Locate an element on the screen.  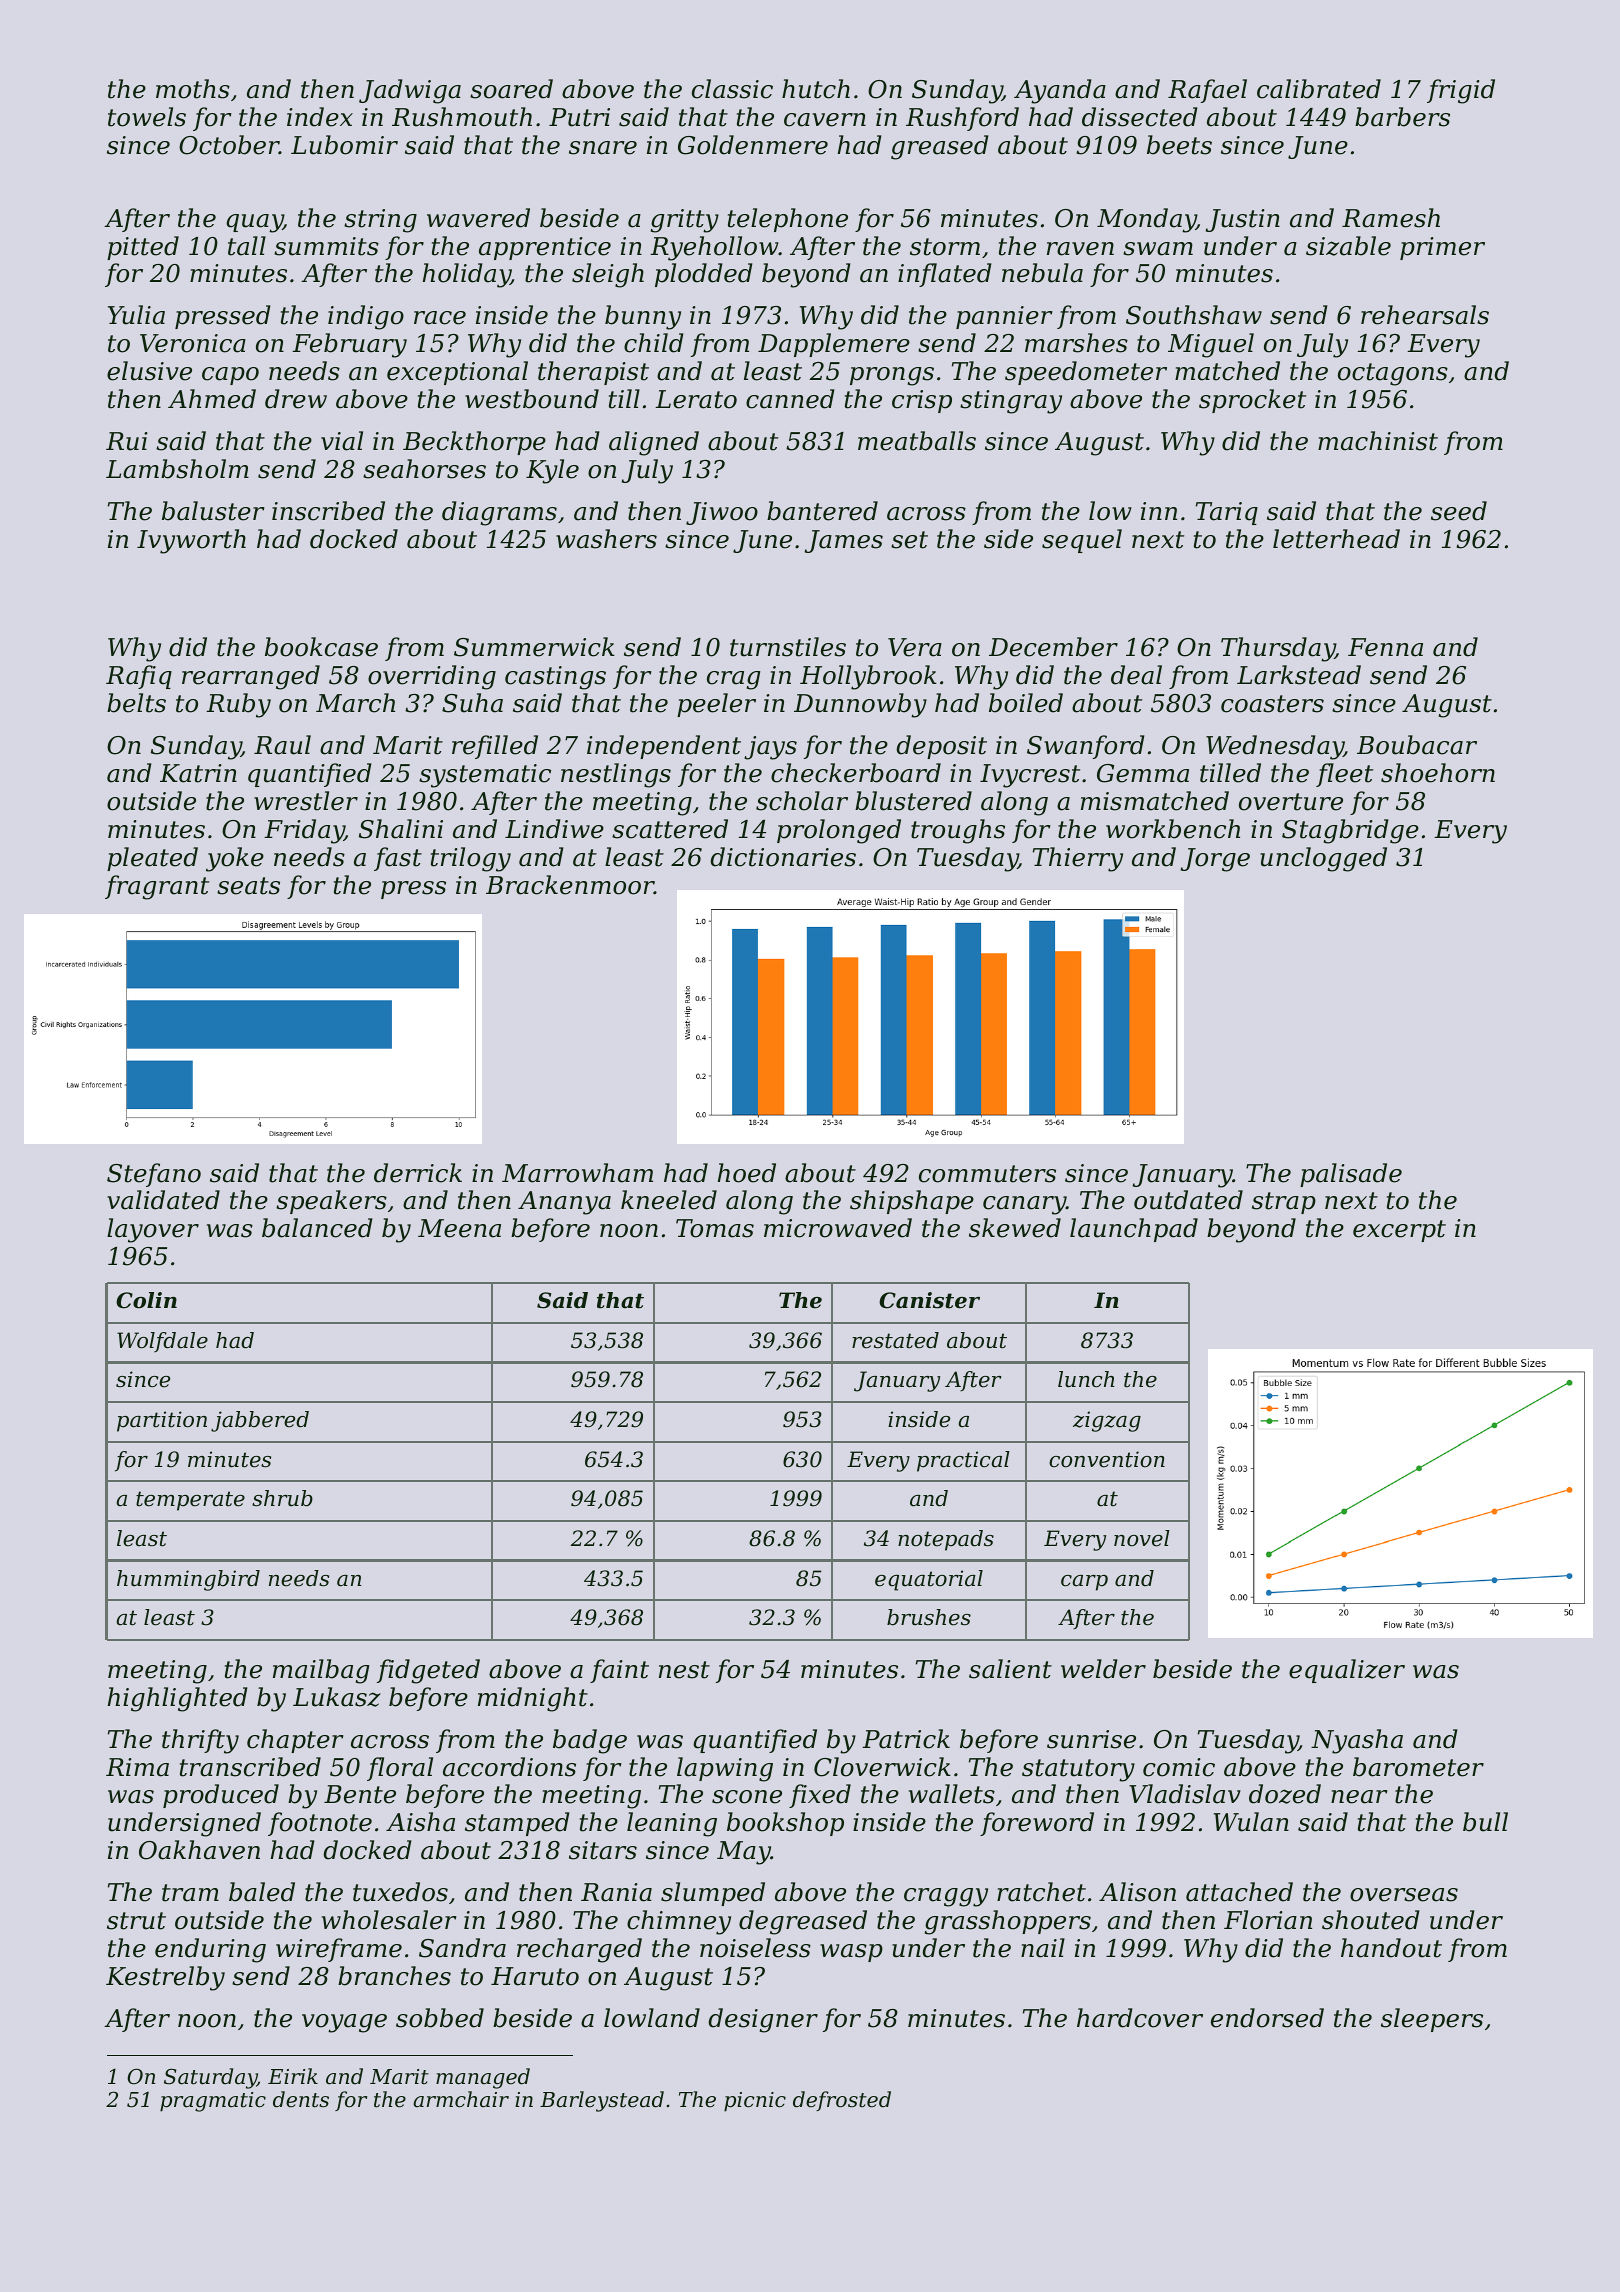
barometer is located at coordinates (1418, 1767).
